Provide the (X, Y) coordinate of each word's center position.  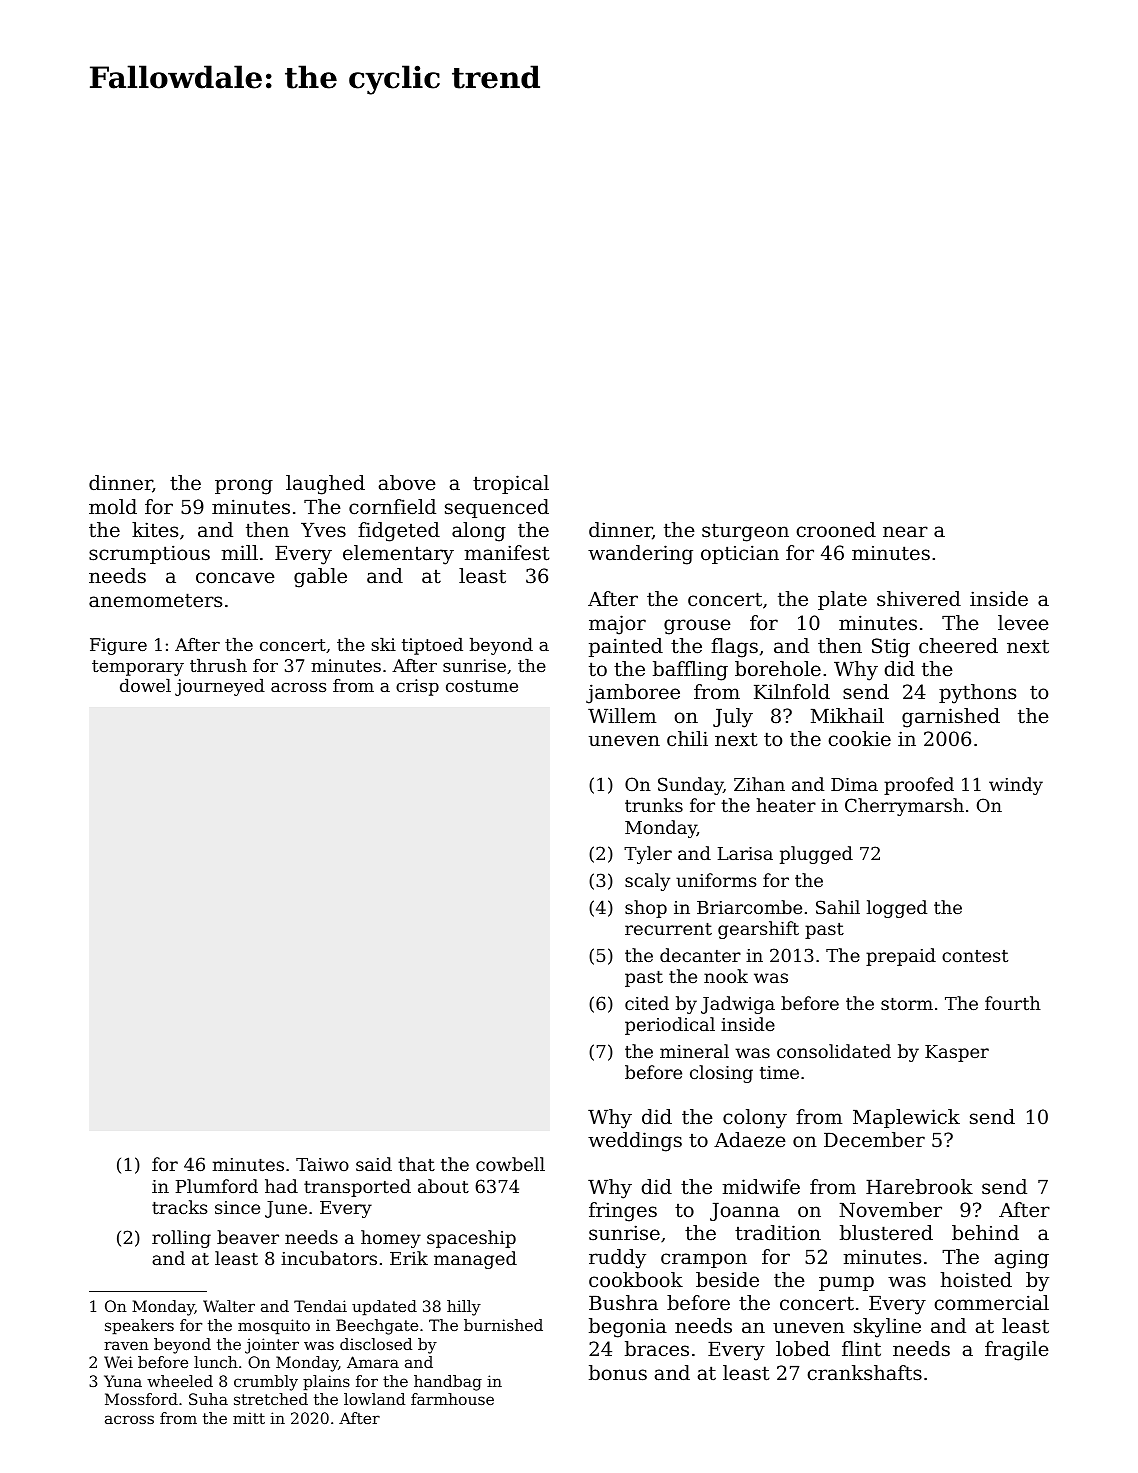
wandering (640, 555)
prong (244, 487)
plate (842, 600)
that (416, 1164)
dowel (145, 685)
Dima (854, 784)
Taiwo (322, 1164)
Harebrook (919, 1187)
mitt (249, 1418)
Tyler (648, 855)
